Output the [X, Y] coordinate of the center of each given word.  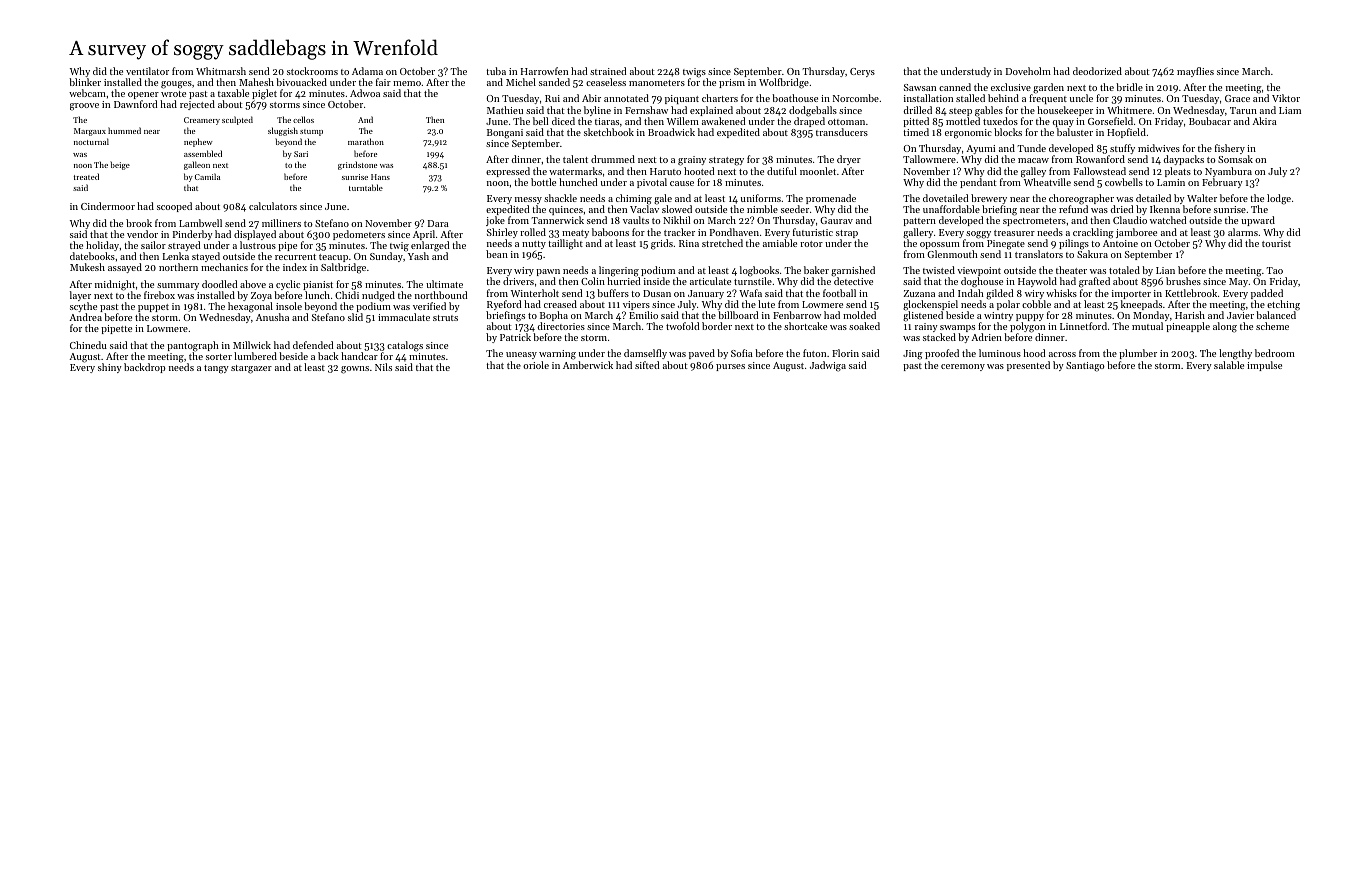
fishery [1230, 149]
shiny [110, 368]
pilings [1074, 244]
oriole [536, 365]
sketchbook [609, 132]
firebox [159, 295]
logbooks [759, 272]
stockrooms [312, 71]
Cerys [862, 72]
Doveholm [1028, 71]
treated [86, 176]
